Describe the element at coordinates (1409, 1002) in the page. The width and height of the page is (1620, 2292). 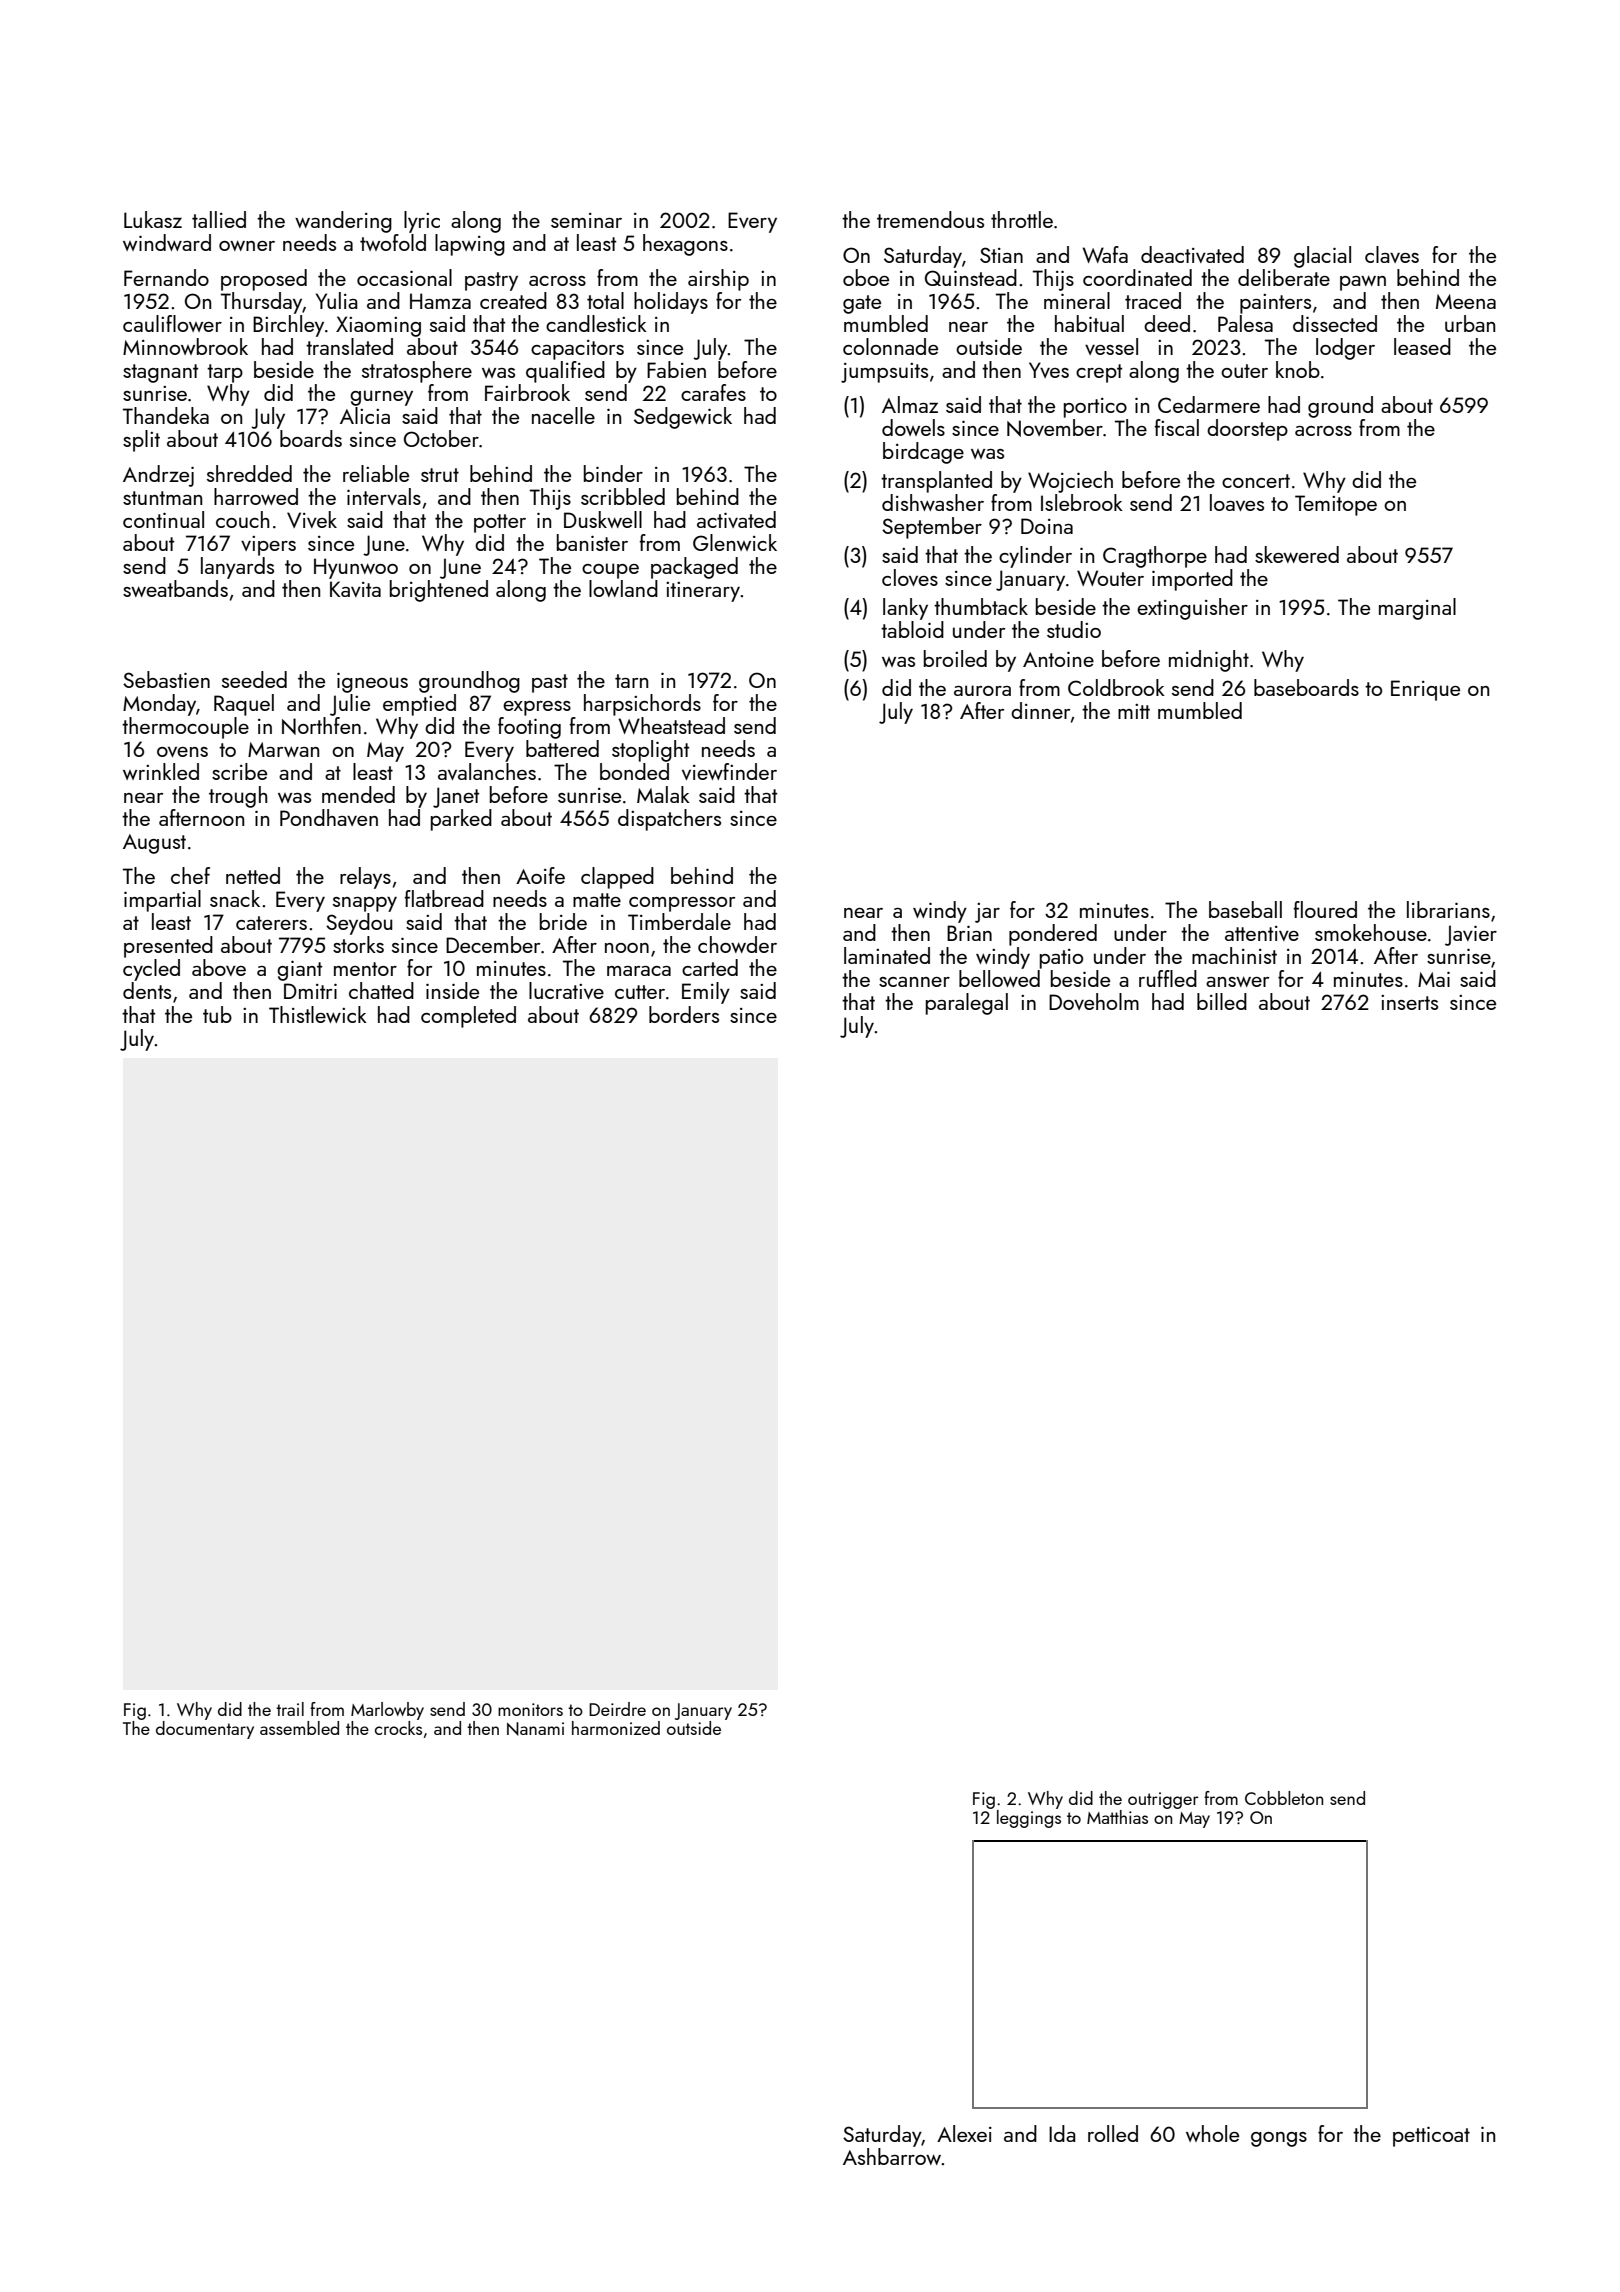
I see `inserts` at that location.
